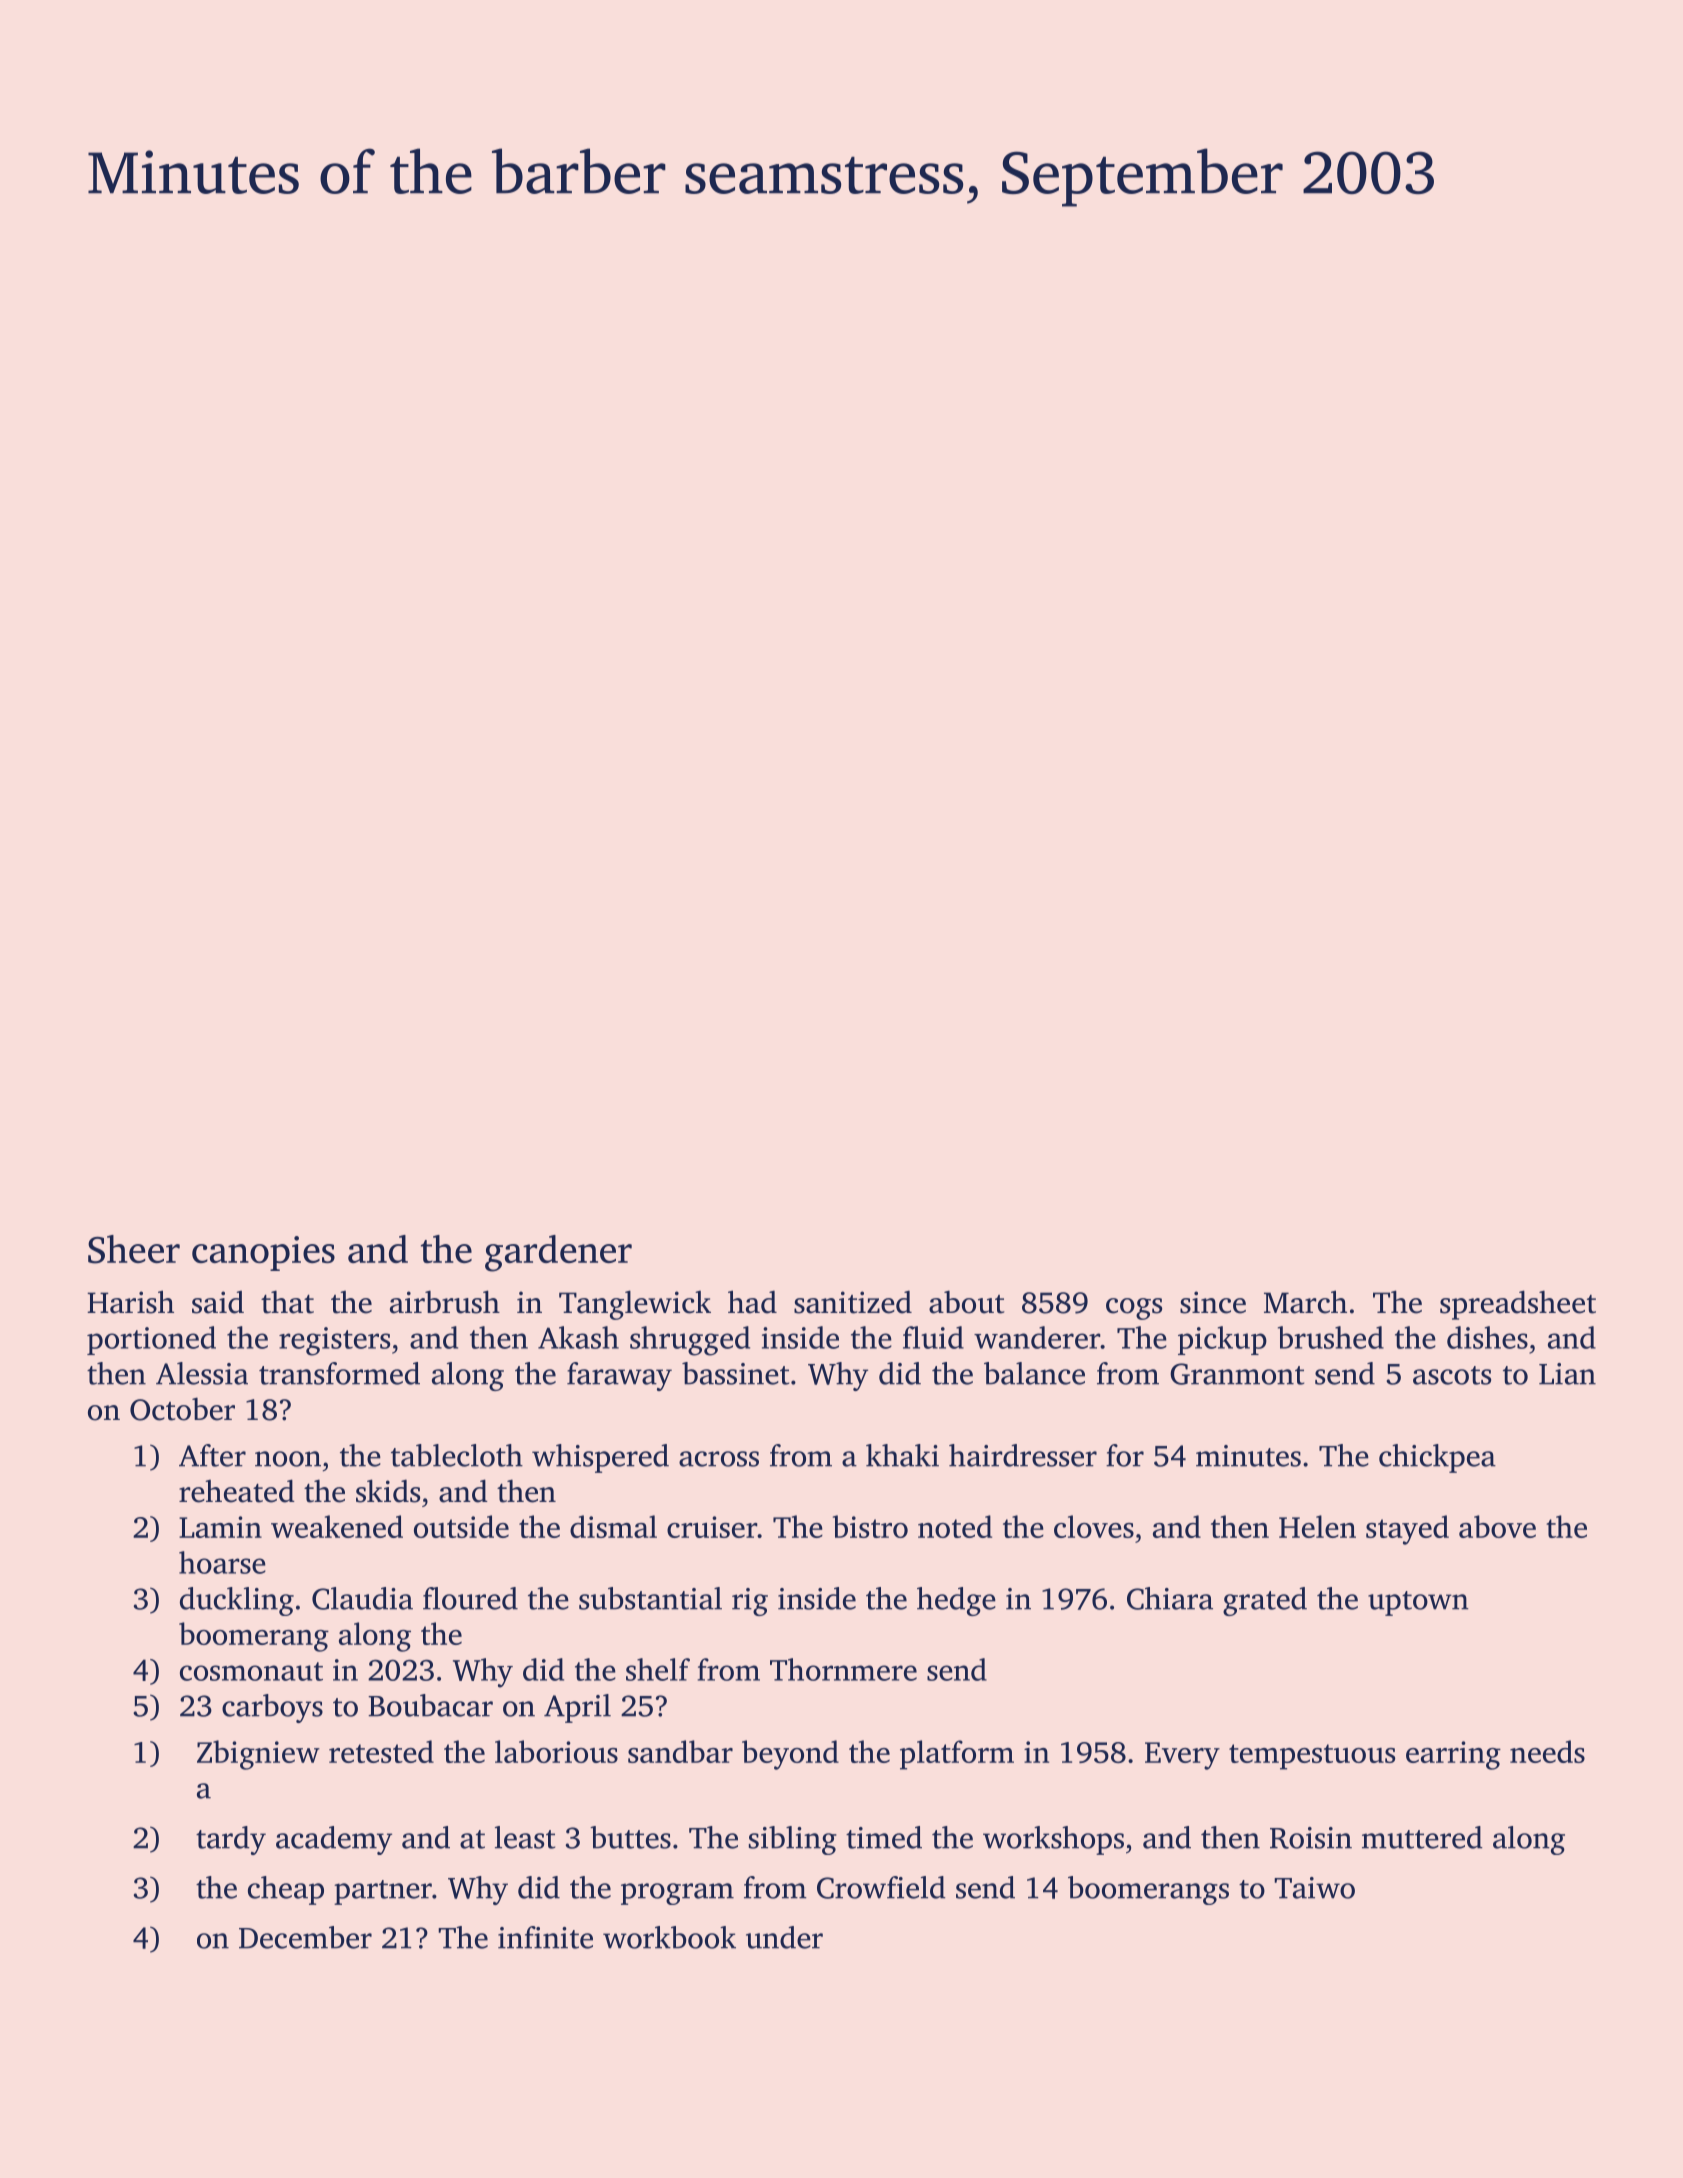 This screenshot has height=2178, width=1683. Describe the element at coordinates (263, 1253) in the screenshot. I see `canopies` at that location.
